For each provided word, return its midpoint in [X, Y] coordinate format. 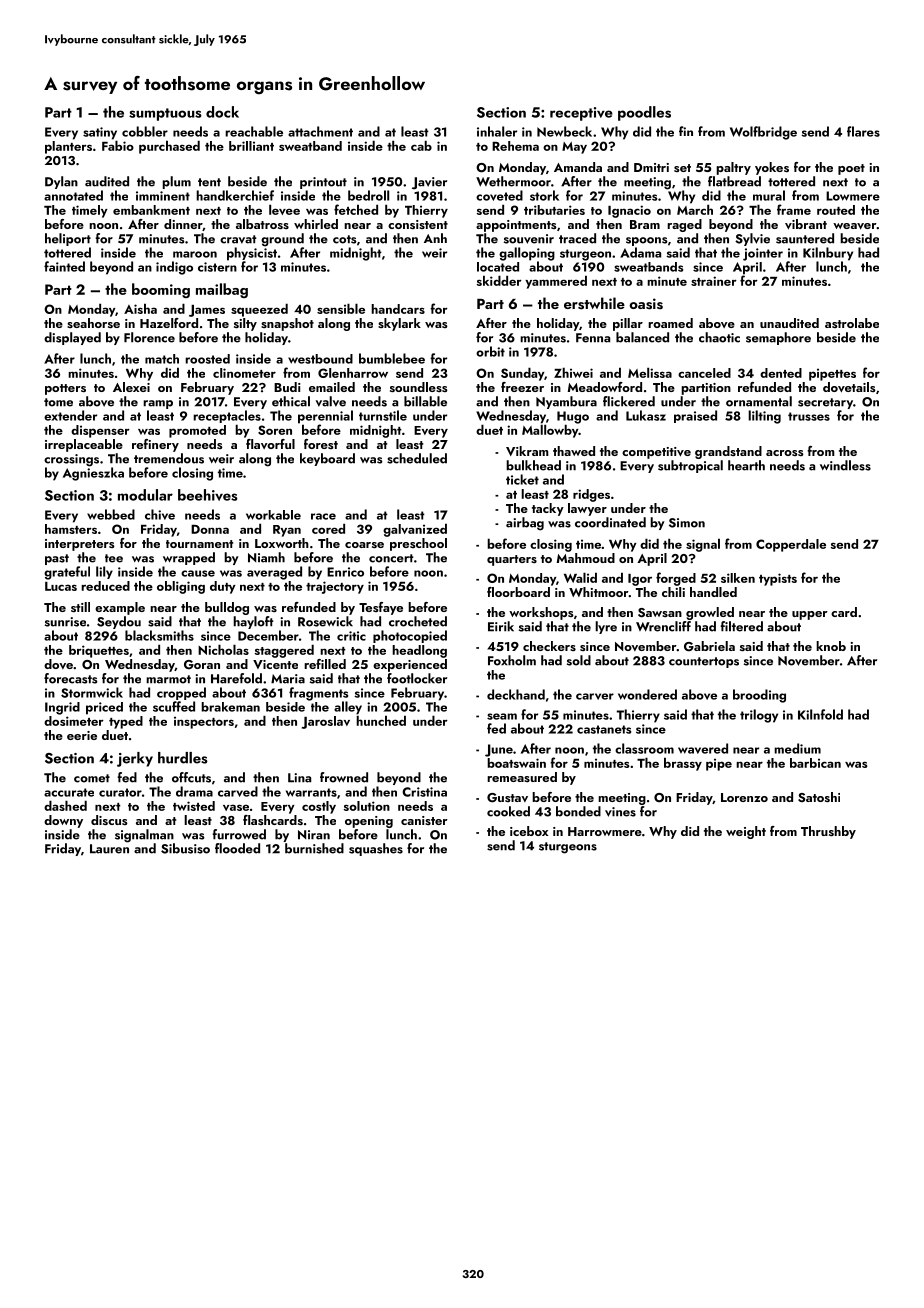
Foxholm [512, 660]
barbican [815, 763]
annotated [73, 195]
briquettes [99, 651]
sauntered [805, 238]
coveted [499, 195]
